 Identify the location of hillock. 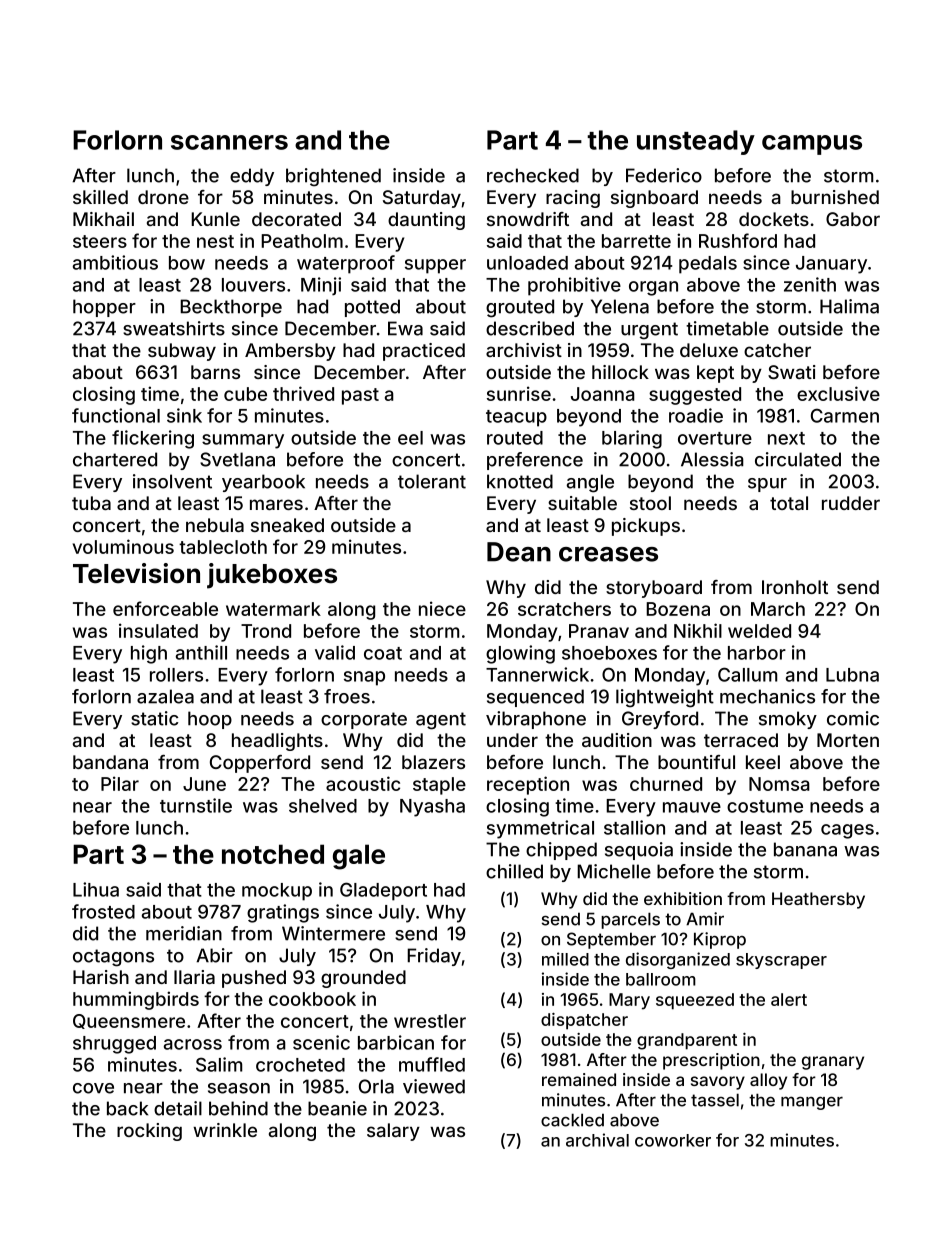
(620, 372).
